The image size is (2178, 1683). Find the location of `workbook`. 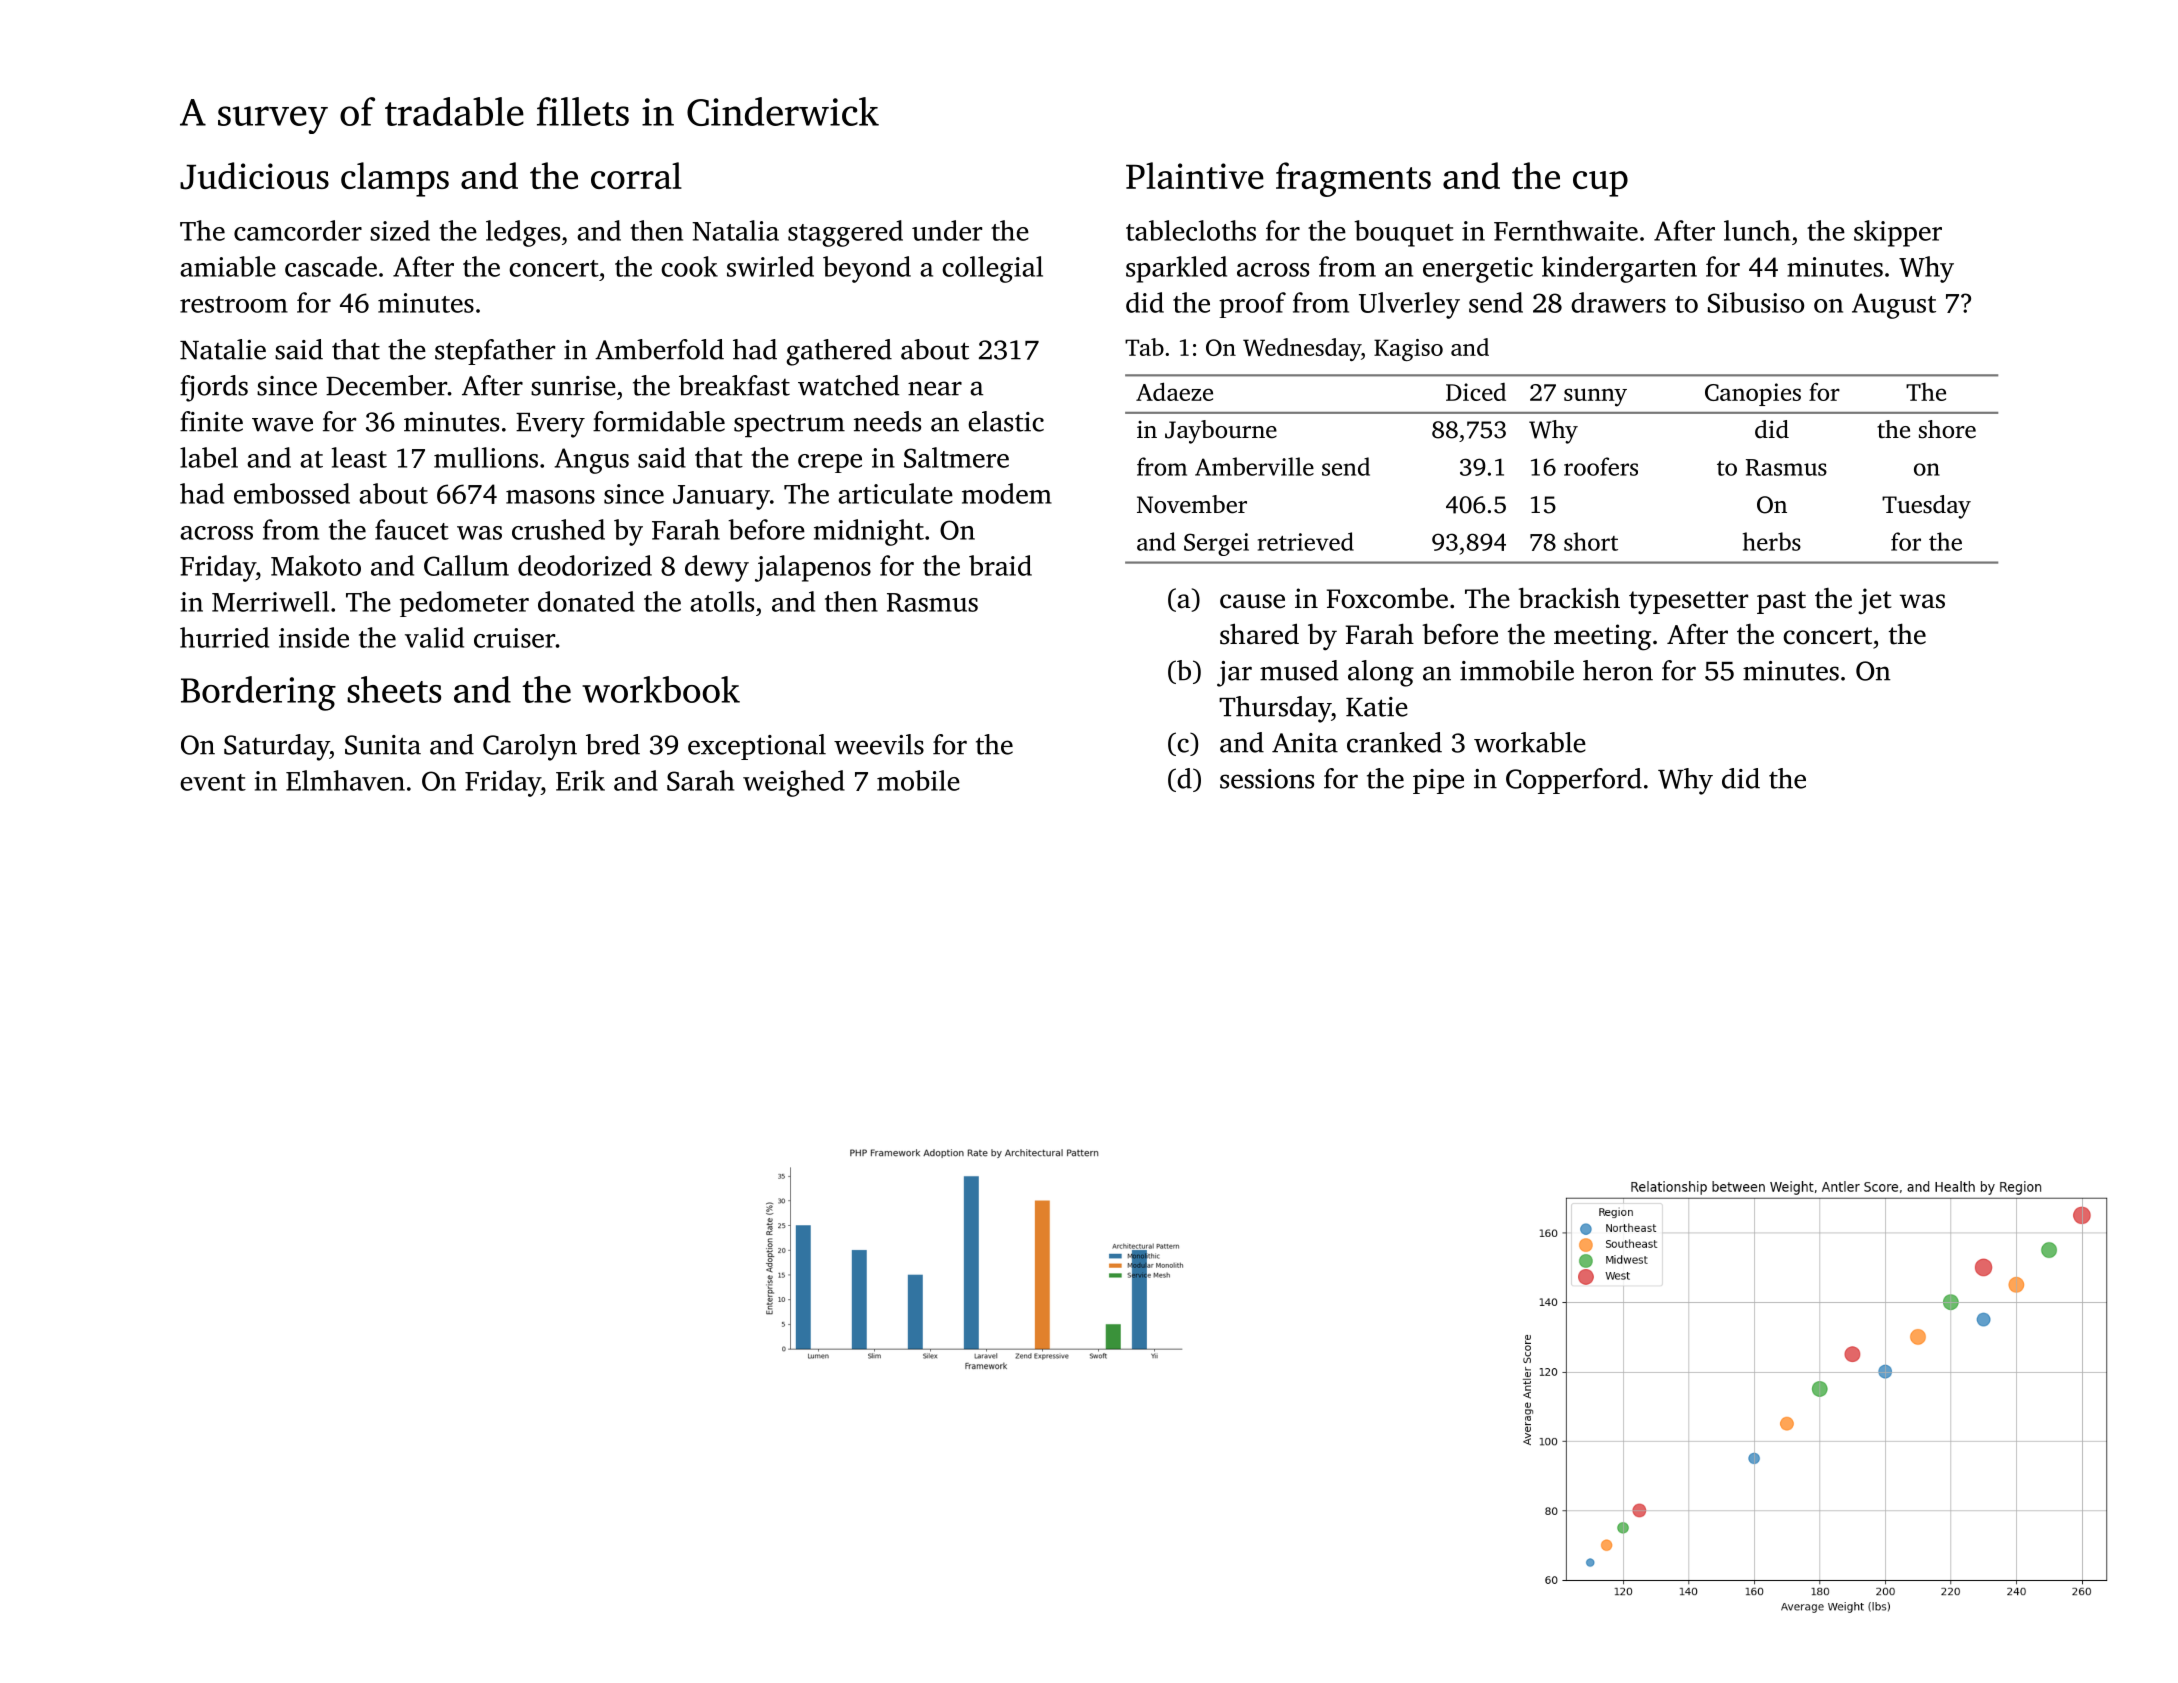

workbook is located at coordinates (661, 689).
